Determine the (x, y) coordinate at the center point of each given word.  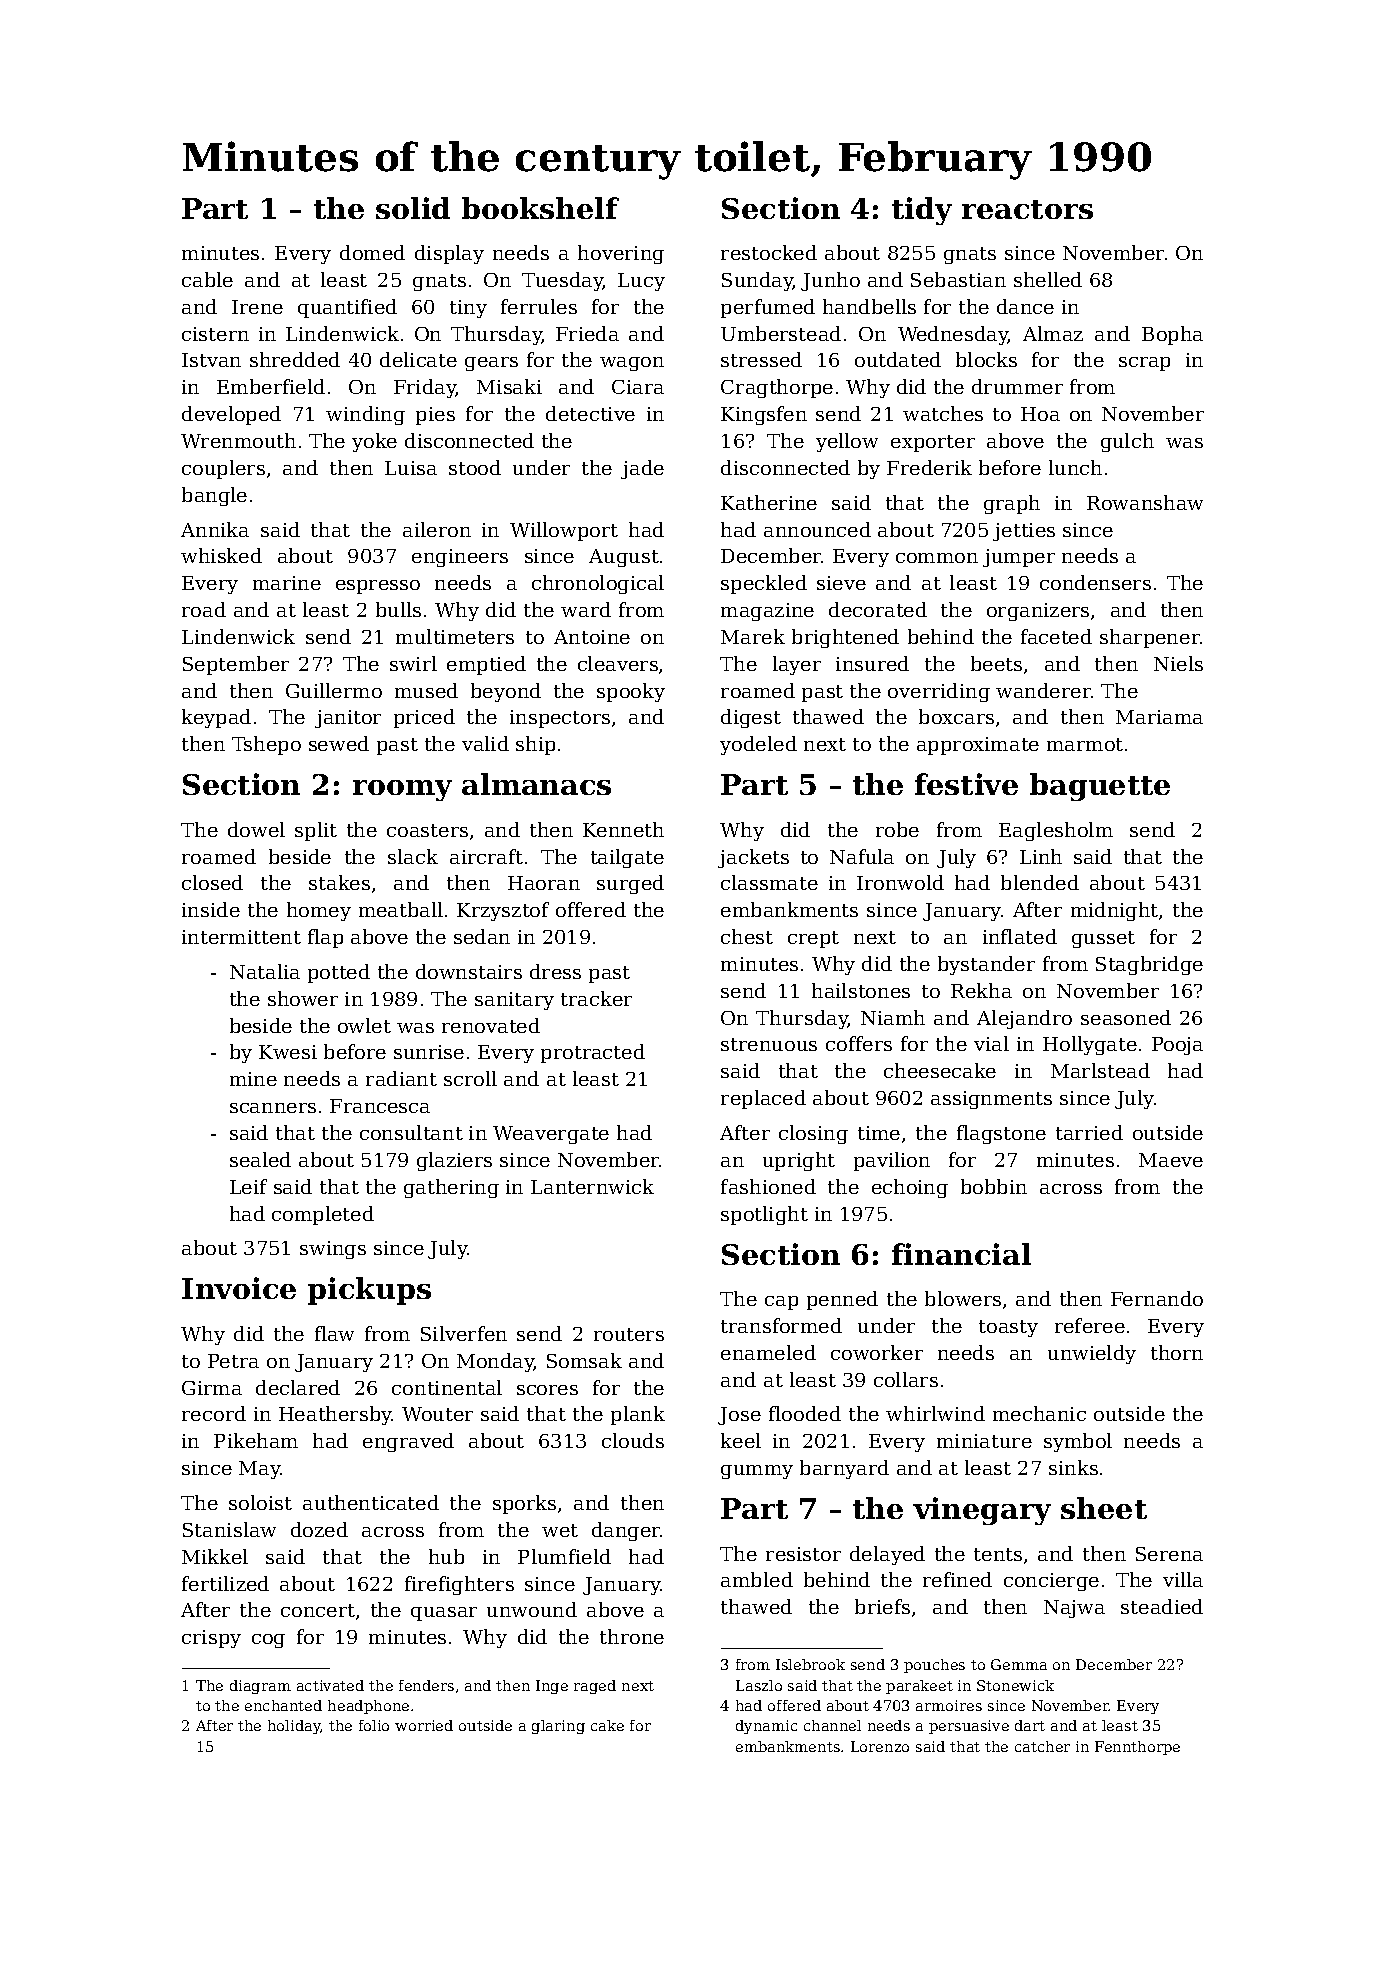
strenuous (769, 1044)
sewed (339, 743)
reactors (1027, 209)
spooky (631, 692)
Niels (1178, 663)
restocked (769, 252)
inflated (1020, 936)
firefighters (459, 1585)
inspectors (560, 719)
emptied (486, 665)
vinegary (982, 1511)
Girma (212, 1388)
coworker (877, 1352)
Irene (257, 307)
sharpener (1150, 638)
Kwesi (288, 1052)
